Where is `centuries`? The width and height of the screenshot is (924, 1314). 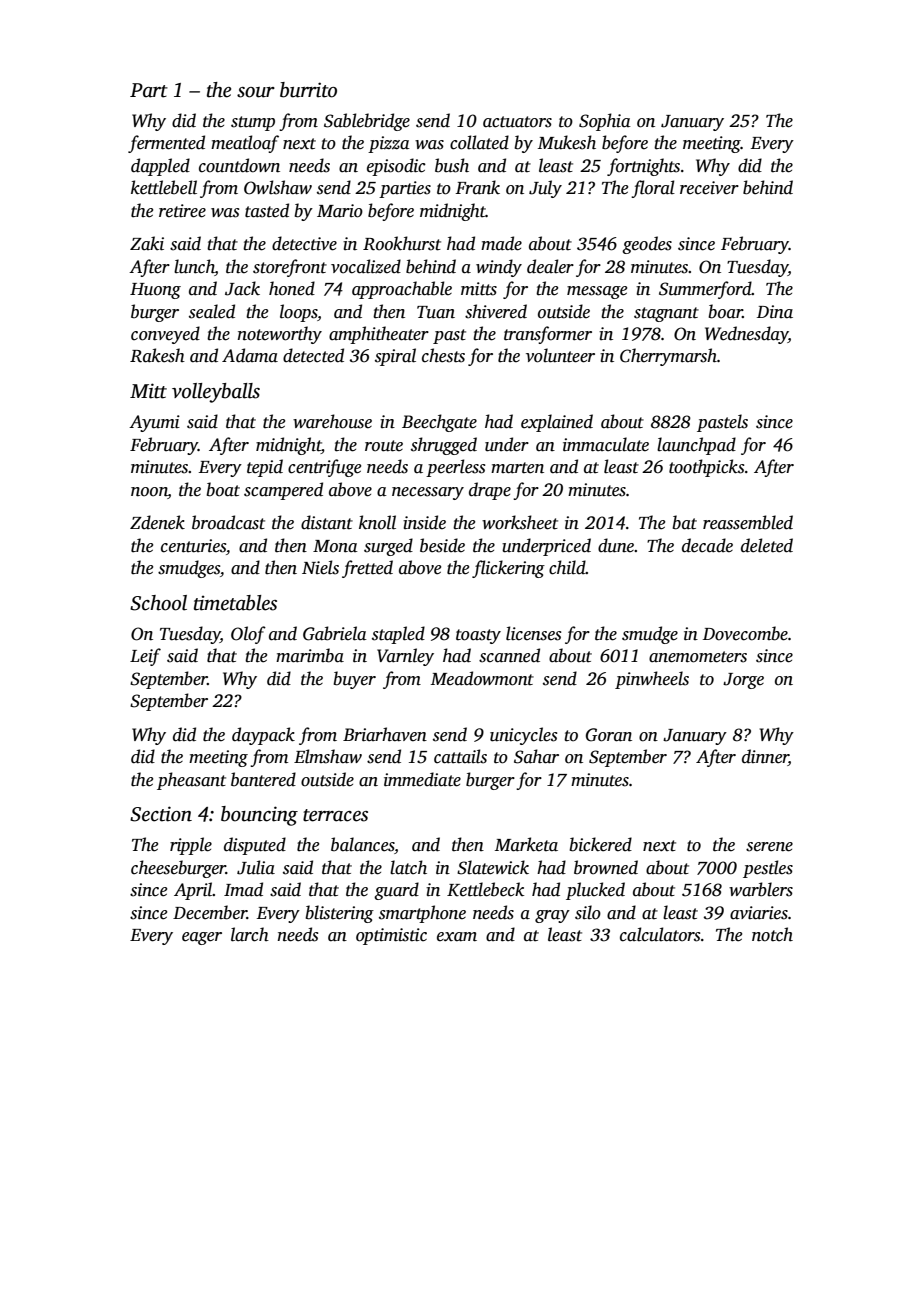
centuries is located at coordinates (193, 546).
